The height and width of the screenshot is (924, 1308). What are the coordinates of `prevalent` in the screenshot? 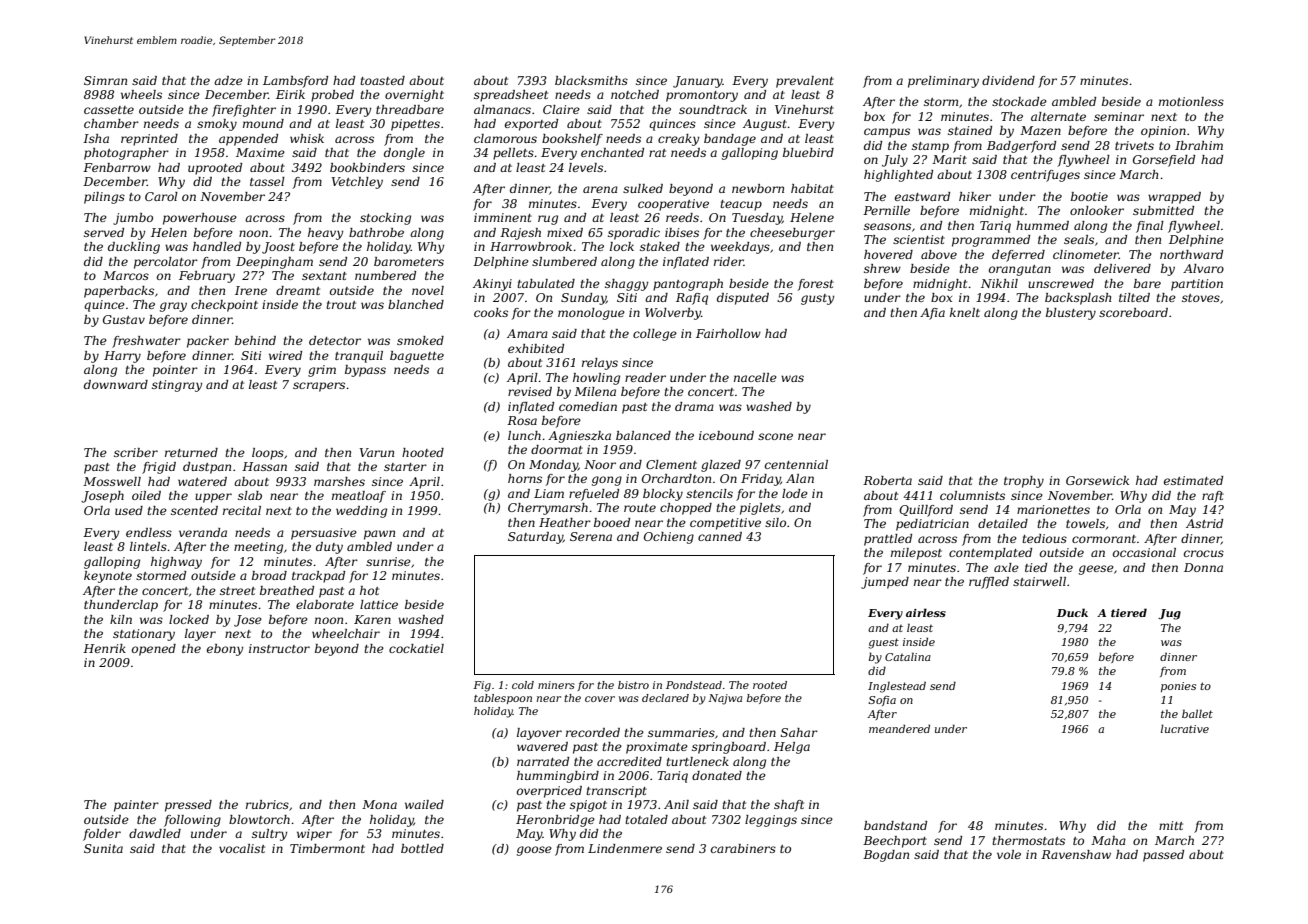 It's located at (805, 82).
